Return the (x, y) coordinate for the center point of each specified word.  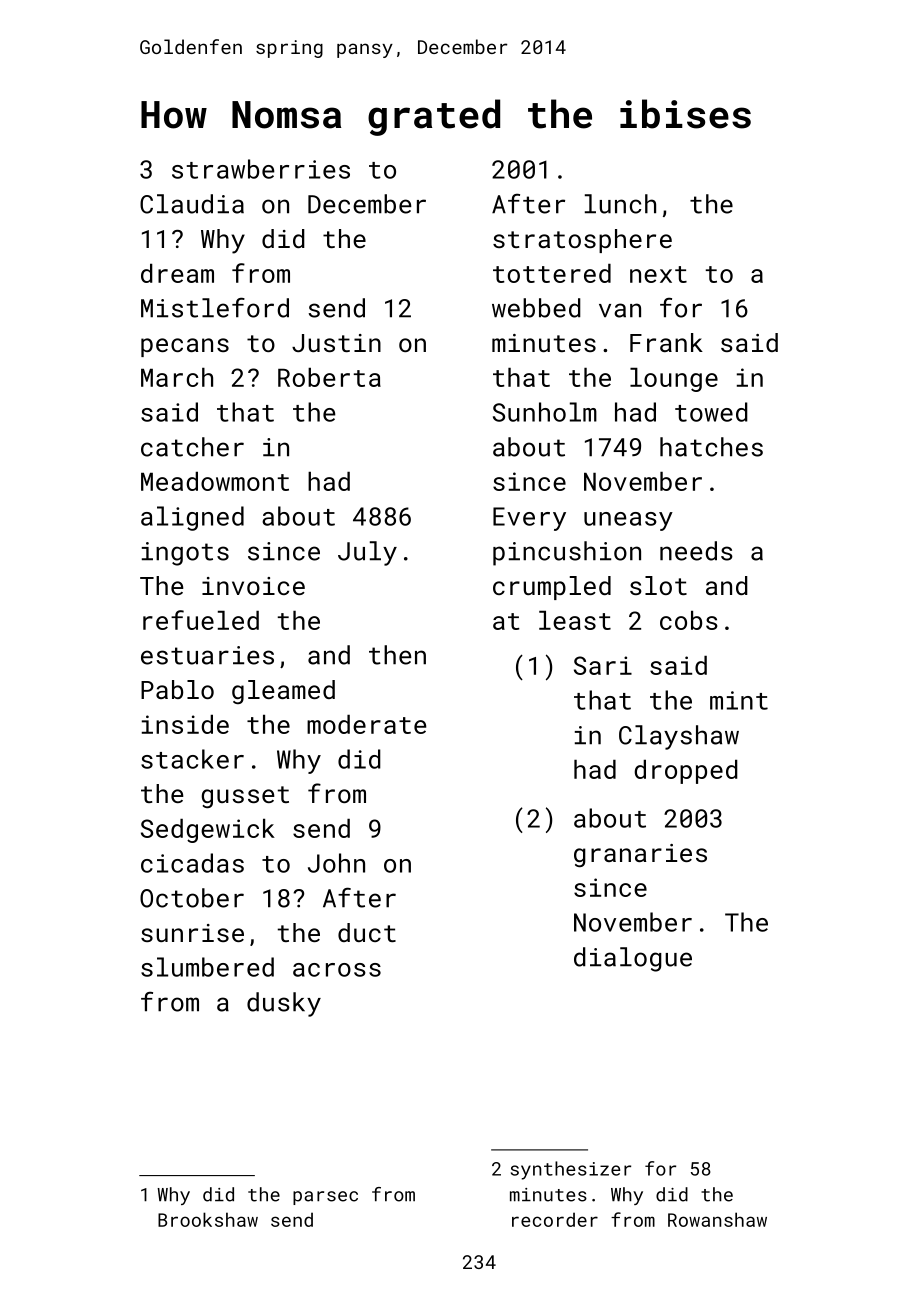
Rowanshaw (717, 1219)
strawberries (261, 169)
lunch (620, 204)
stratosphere (582, 241)
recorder (555, 1219)
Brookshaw (208, 1219)
